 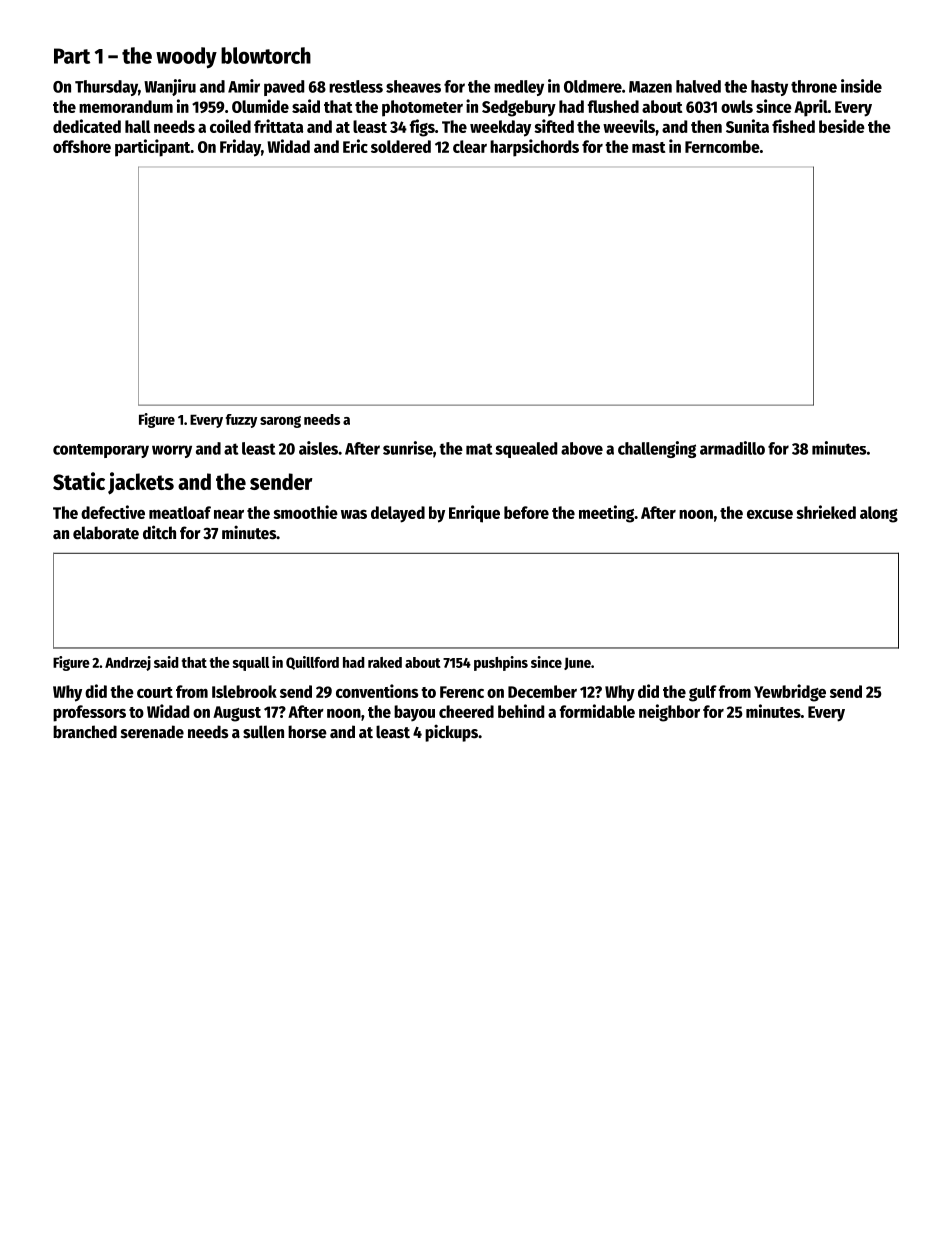 I want to click on behind, so click(x=521, y=711).
